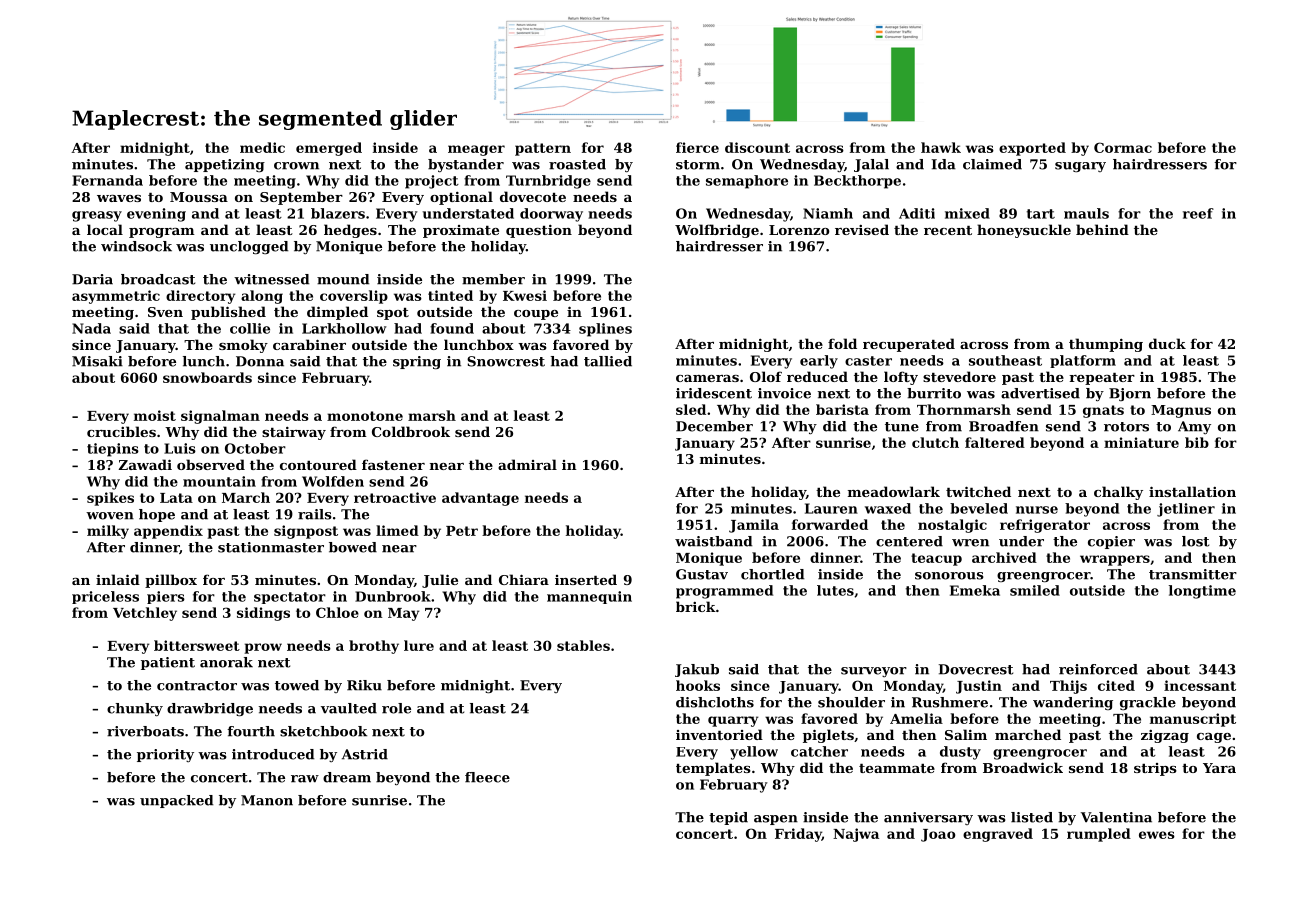 Image resolution: width=1308 pixels, height=924 pixels. What do you see at coordinates (799, 230) in the screenshot?
I see `Lorenzo` at bounding box center [799, 230].
